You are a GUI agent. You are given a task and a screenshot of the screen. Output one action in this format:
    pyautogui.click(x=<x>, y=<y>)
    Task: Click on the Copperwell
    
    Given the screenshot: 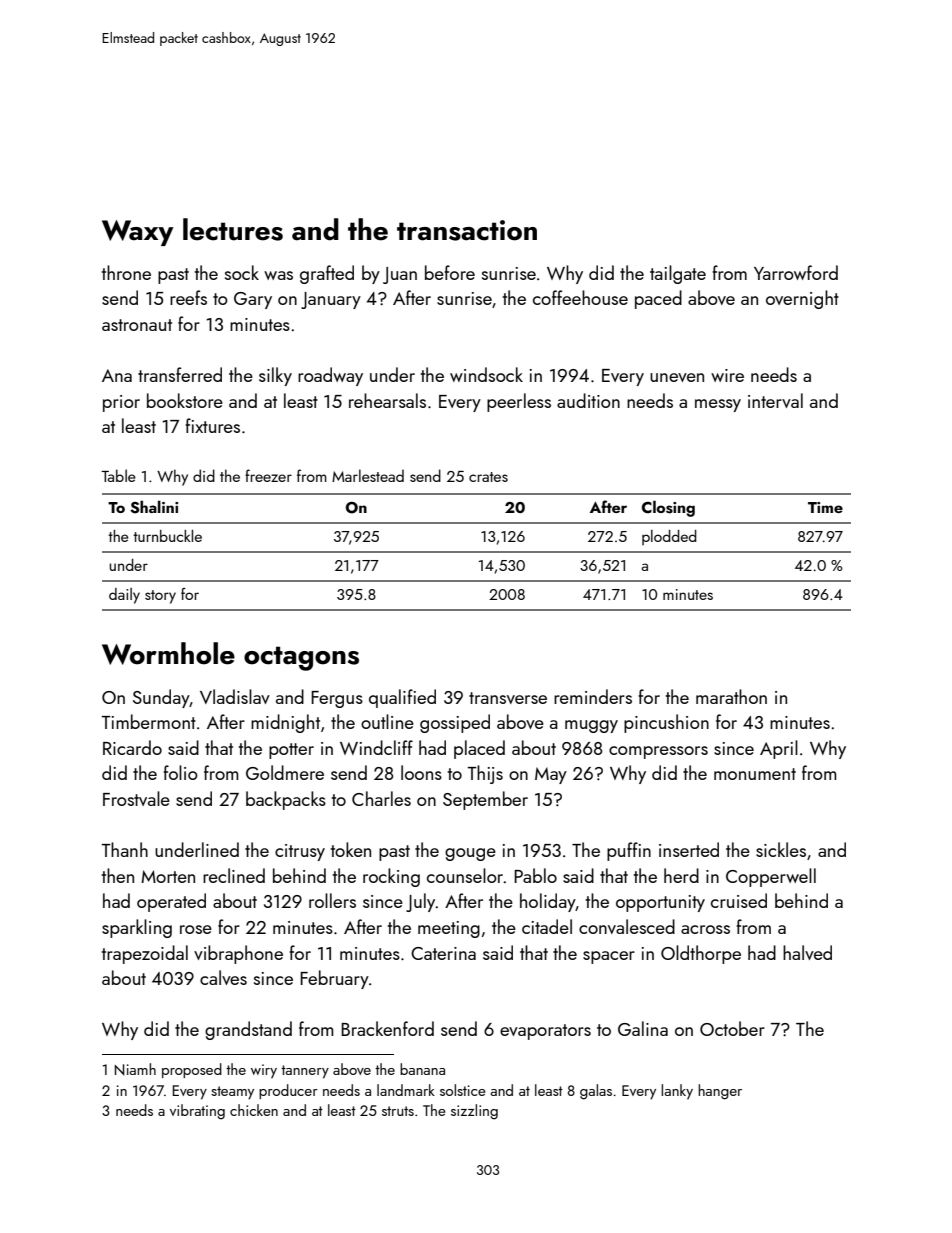 What is the action you would take?
    pyautogui.click(x=771, y=877)
